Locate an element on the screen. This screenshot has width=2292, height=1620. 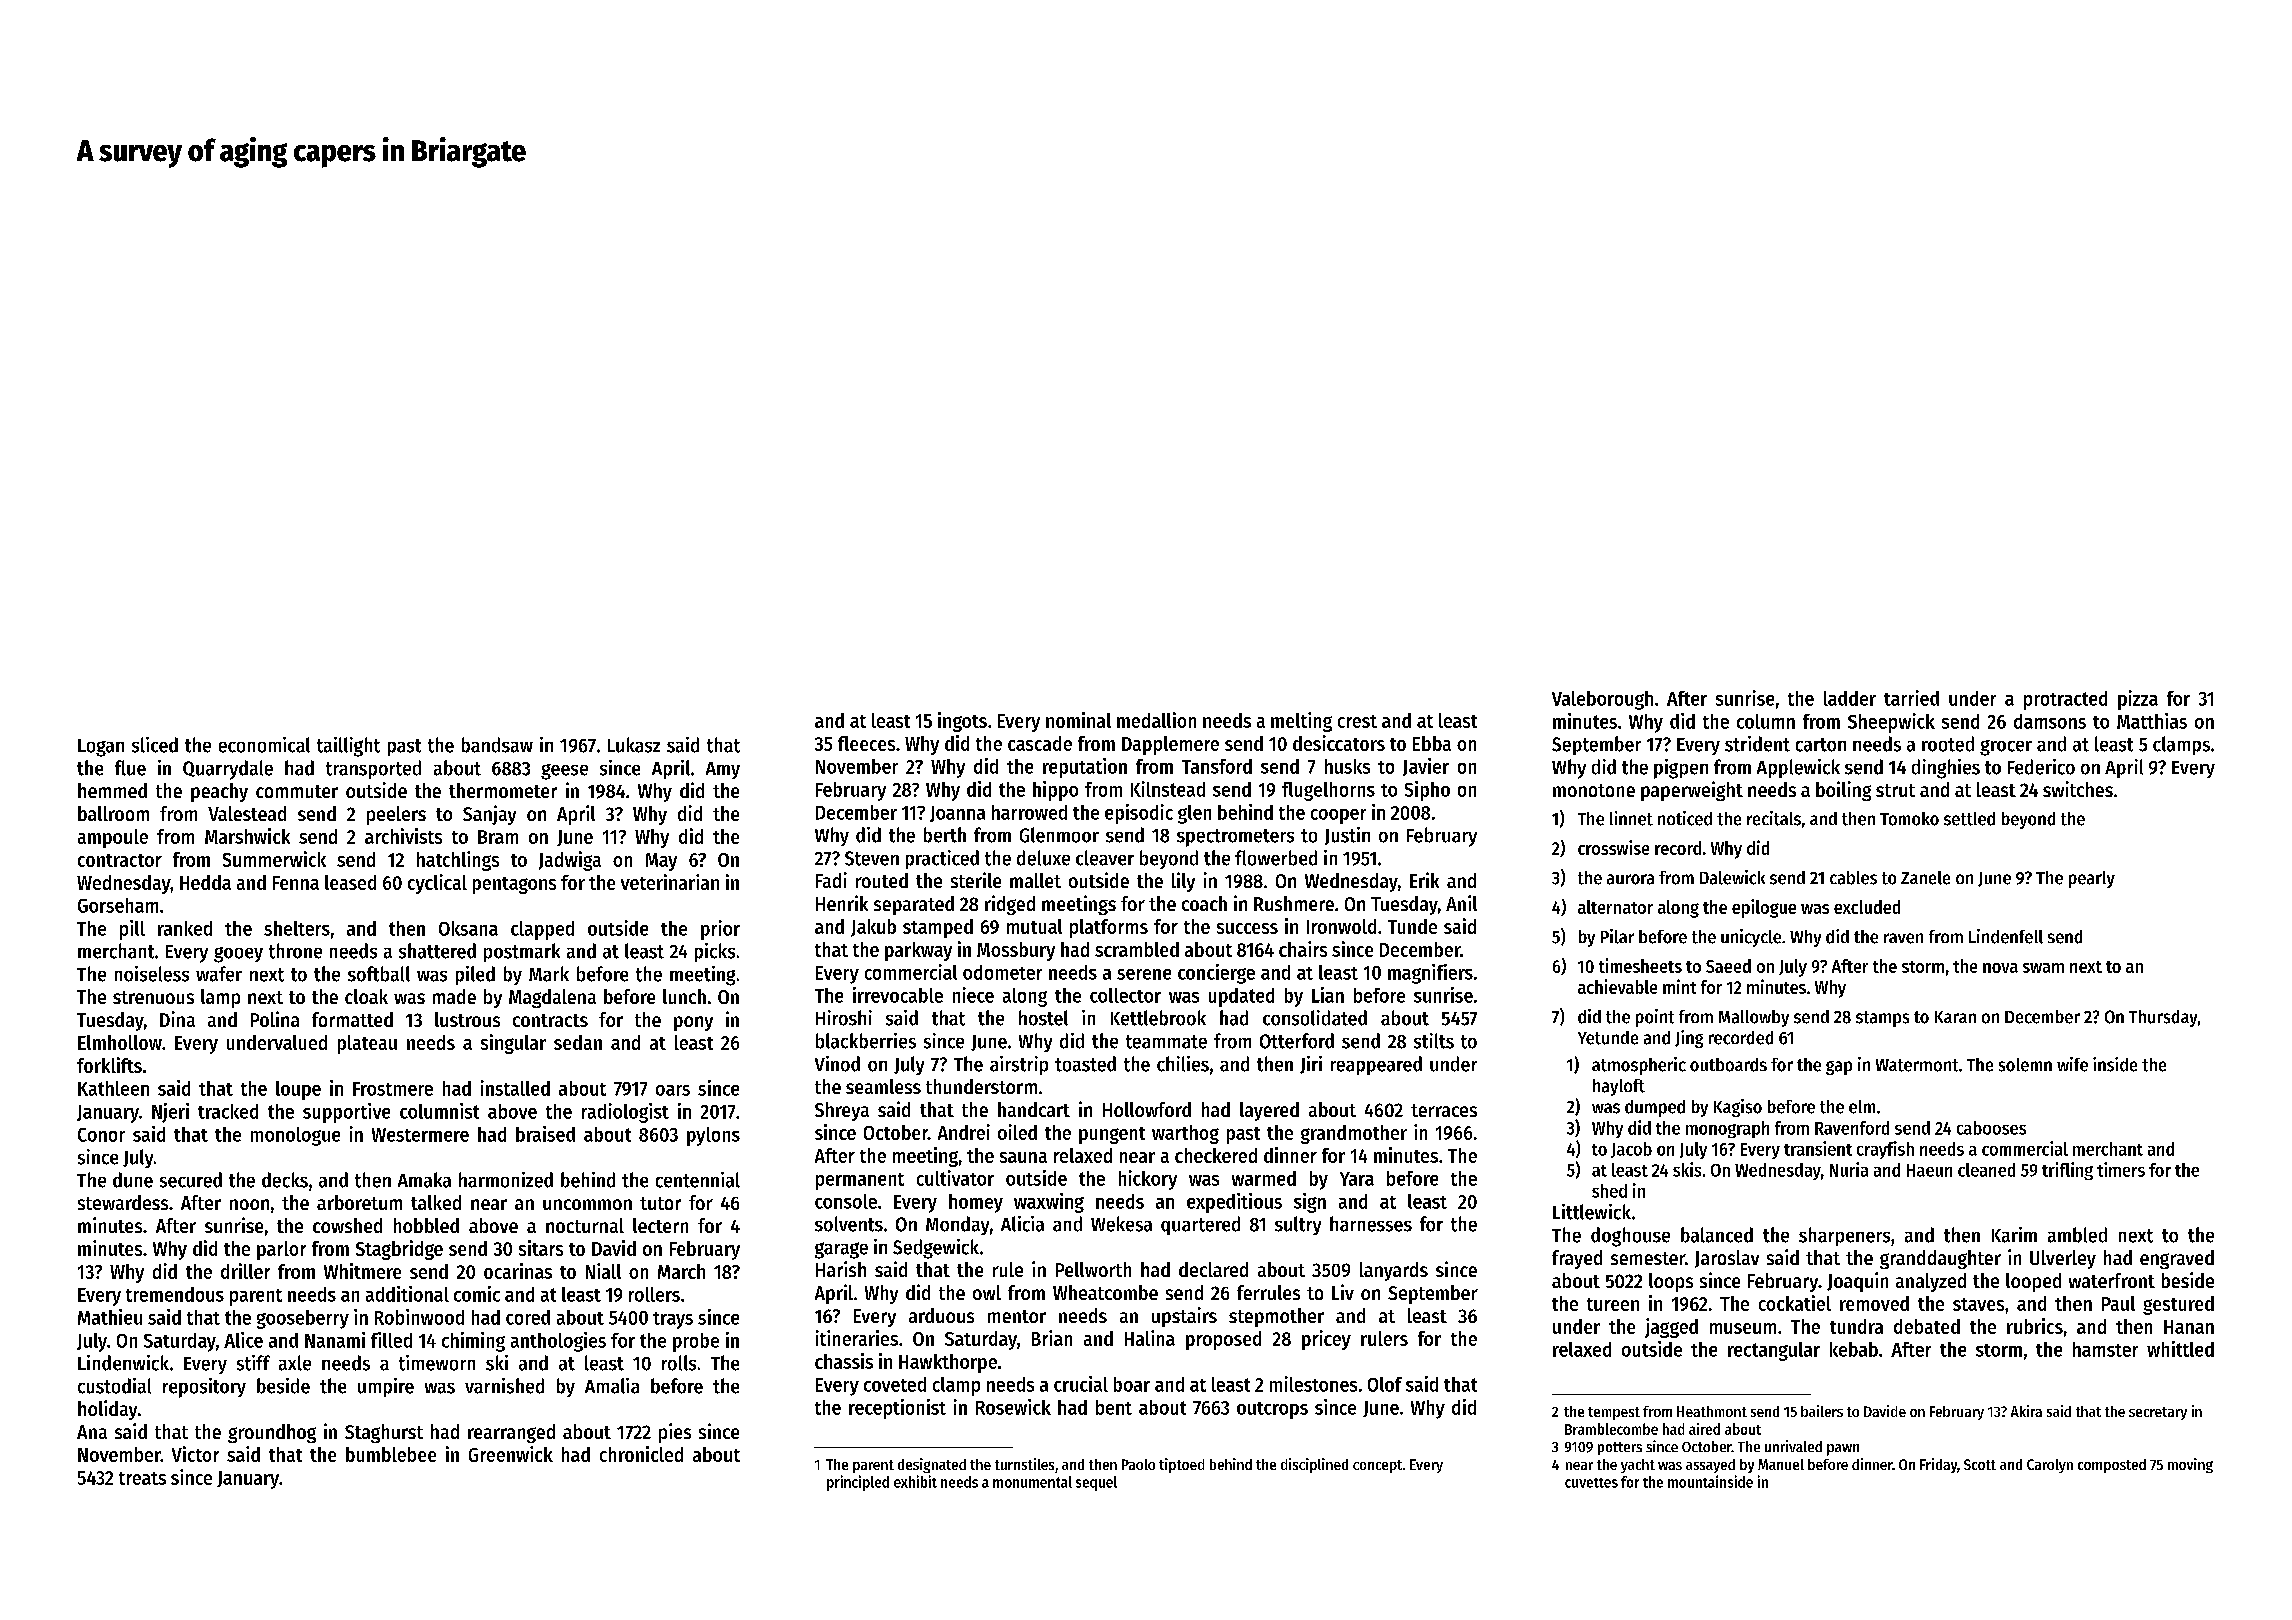
rooted is located at coordinates (1948, 744).
